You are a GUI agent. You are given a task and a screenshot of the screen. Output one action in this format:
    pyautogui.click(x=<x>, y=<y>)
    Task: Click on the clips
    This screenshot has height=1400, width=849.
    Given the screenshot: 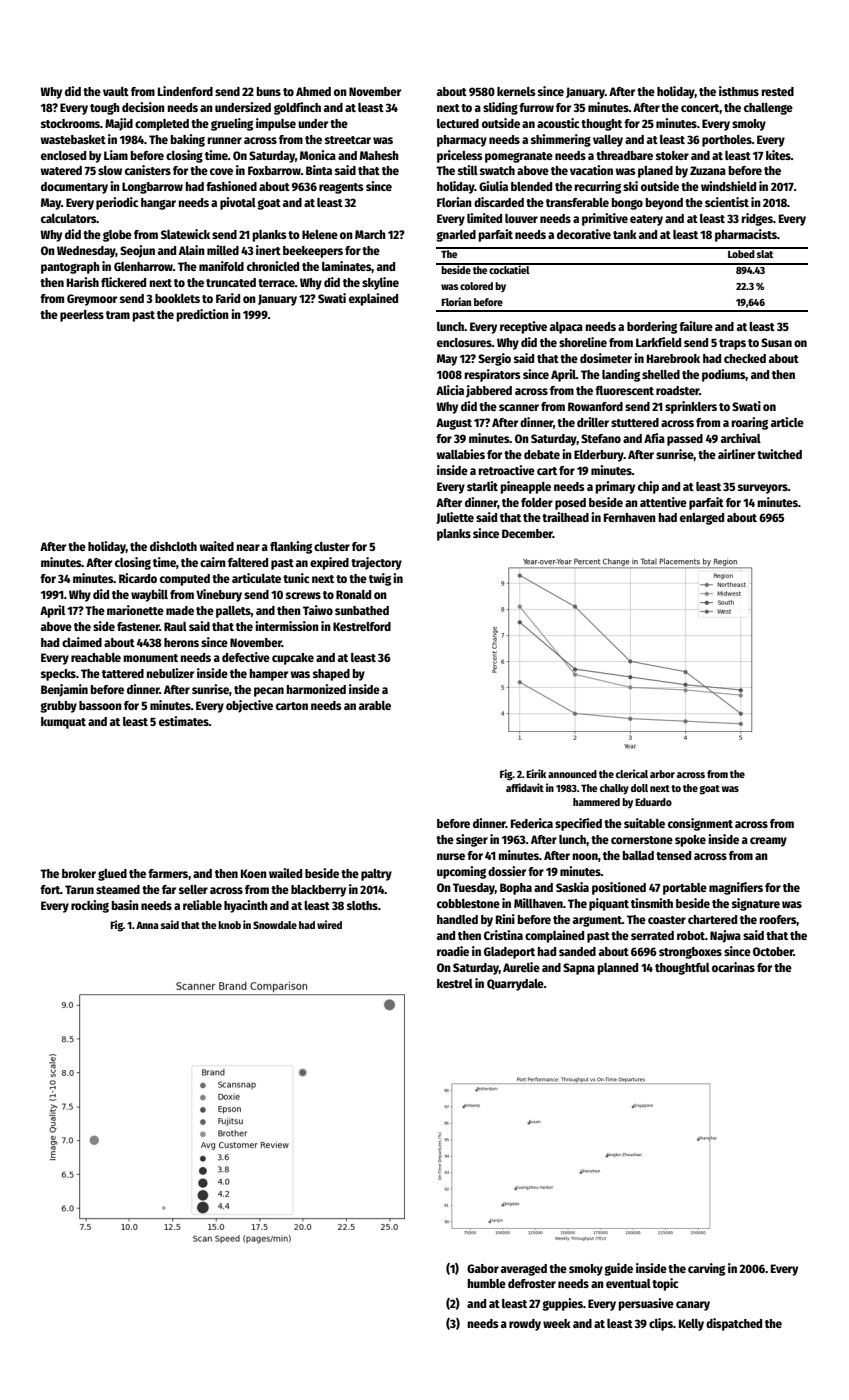 What is the action you would take?
    pyautogui.click(x=661, y=1324)
